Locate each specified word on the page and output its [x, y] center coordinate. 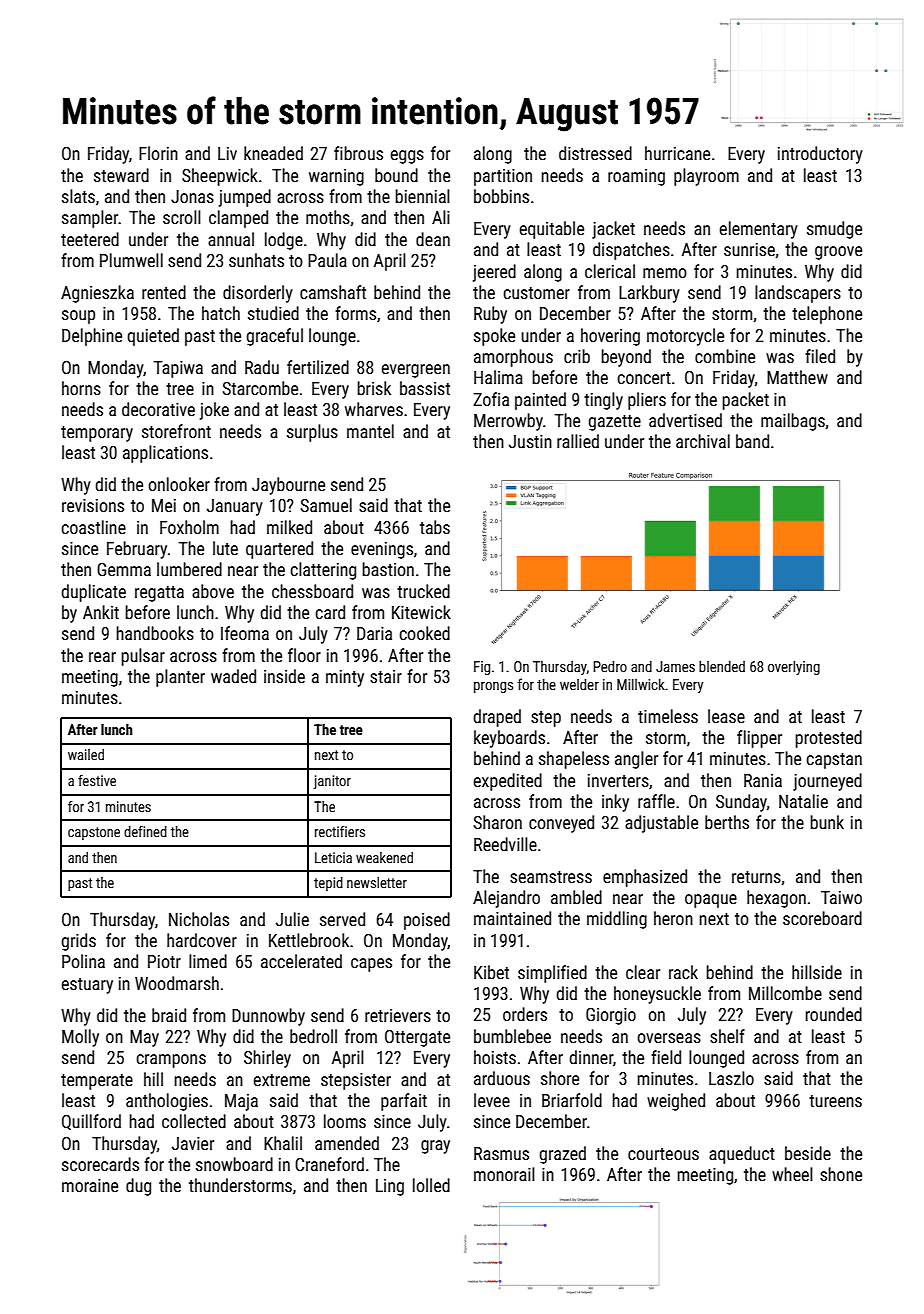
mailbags [793, 422]
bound [396, 175]
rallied [578, 441]
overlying [794, 668]
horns [81, 388]
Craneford [329, 1164]
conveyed [561, 824]
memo [665, 273]
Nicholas [199, 919]
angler [636, 760]
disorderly [258, 294]
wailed [86, 754]
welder [579, 684]
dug [138, 1187]
